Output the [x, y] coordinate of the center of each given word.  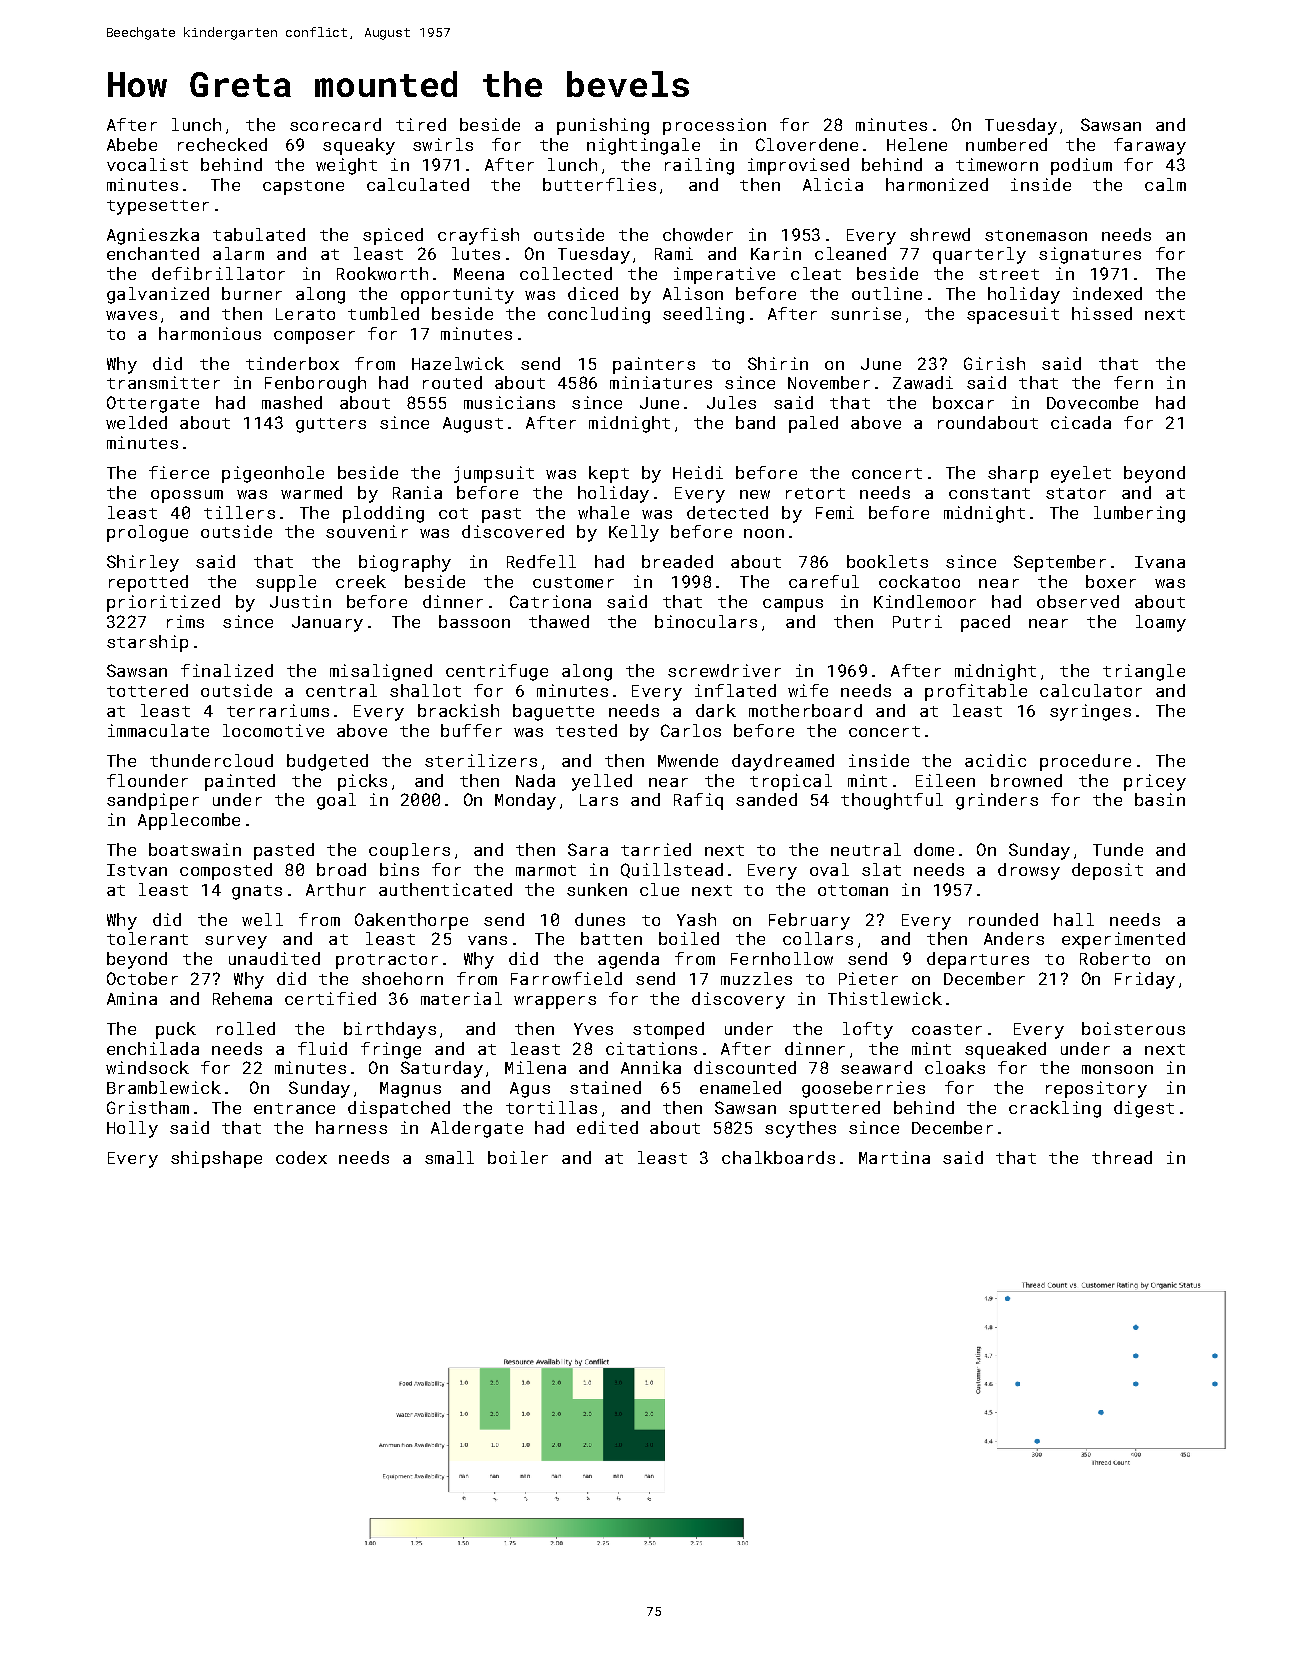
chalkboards [778, 1157]
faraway [1150, 146]
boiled [689, 938]
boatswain [195, 849]
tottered [147, 690]
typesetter [158, 207]
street [1009, 274]
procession [714, 126]
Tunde [1118, 849]
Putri [917, 621]
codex [301, 1157]
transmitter [163, 382]
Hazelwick [458, 363]
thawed [559, 621]
